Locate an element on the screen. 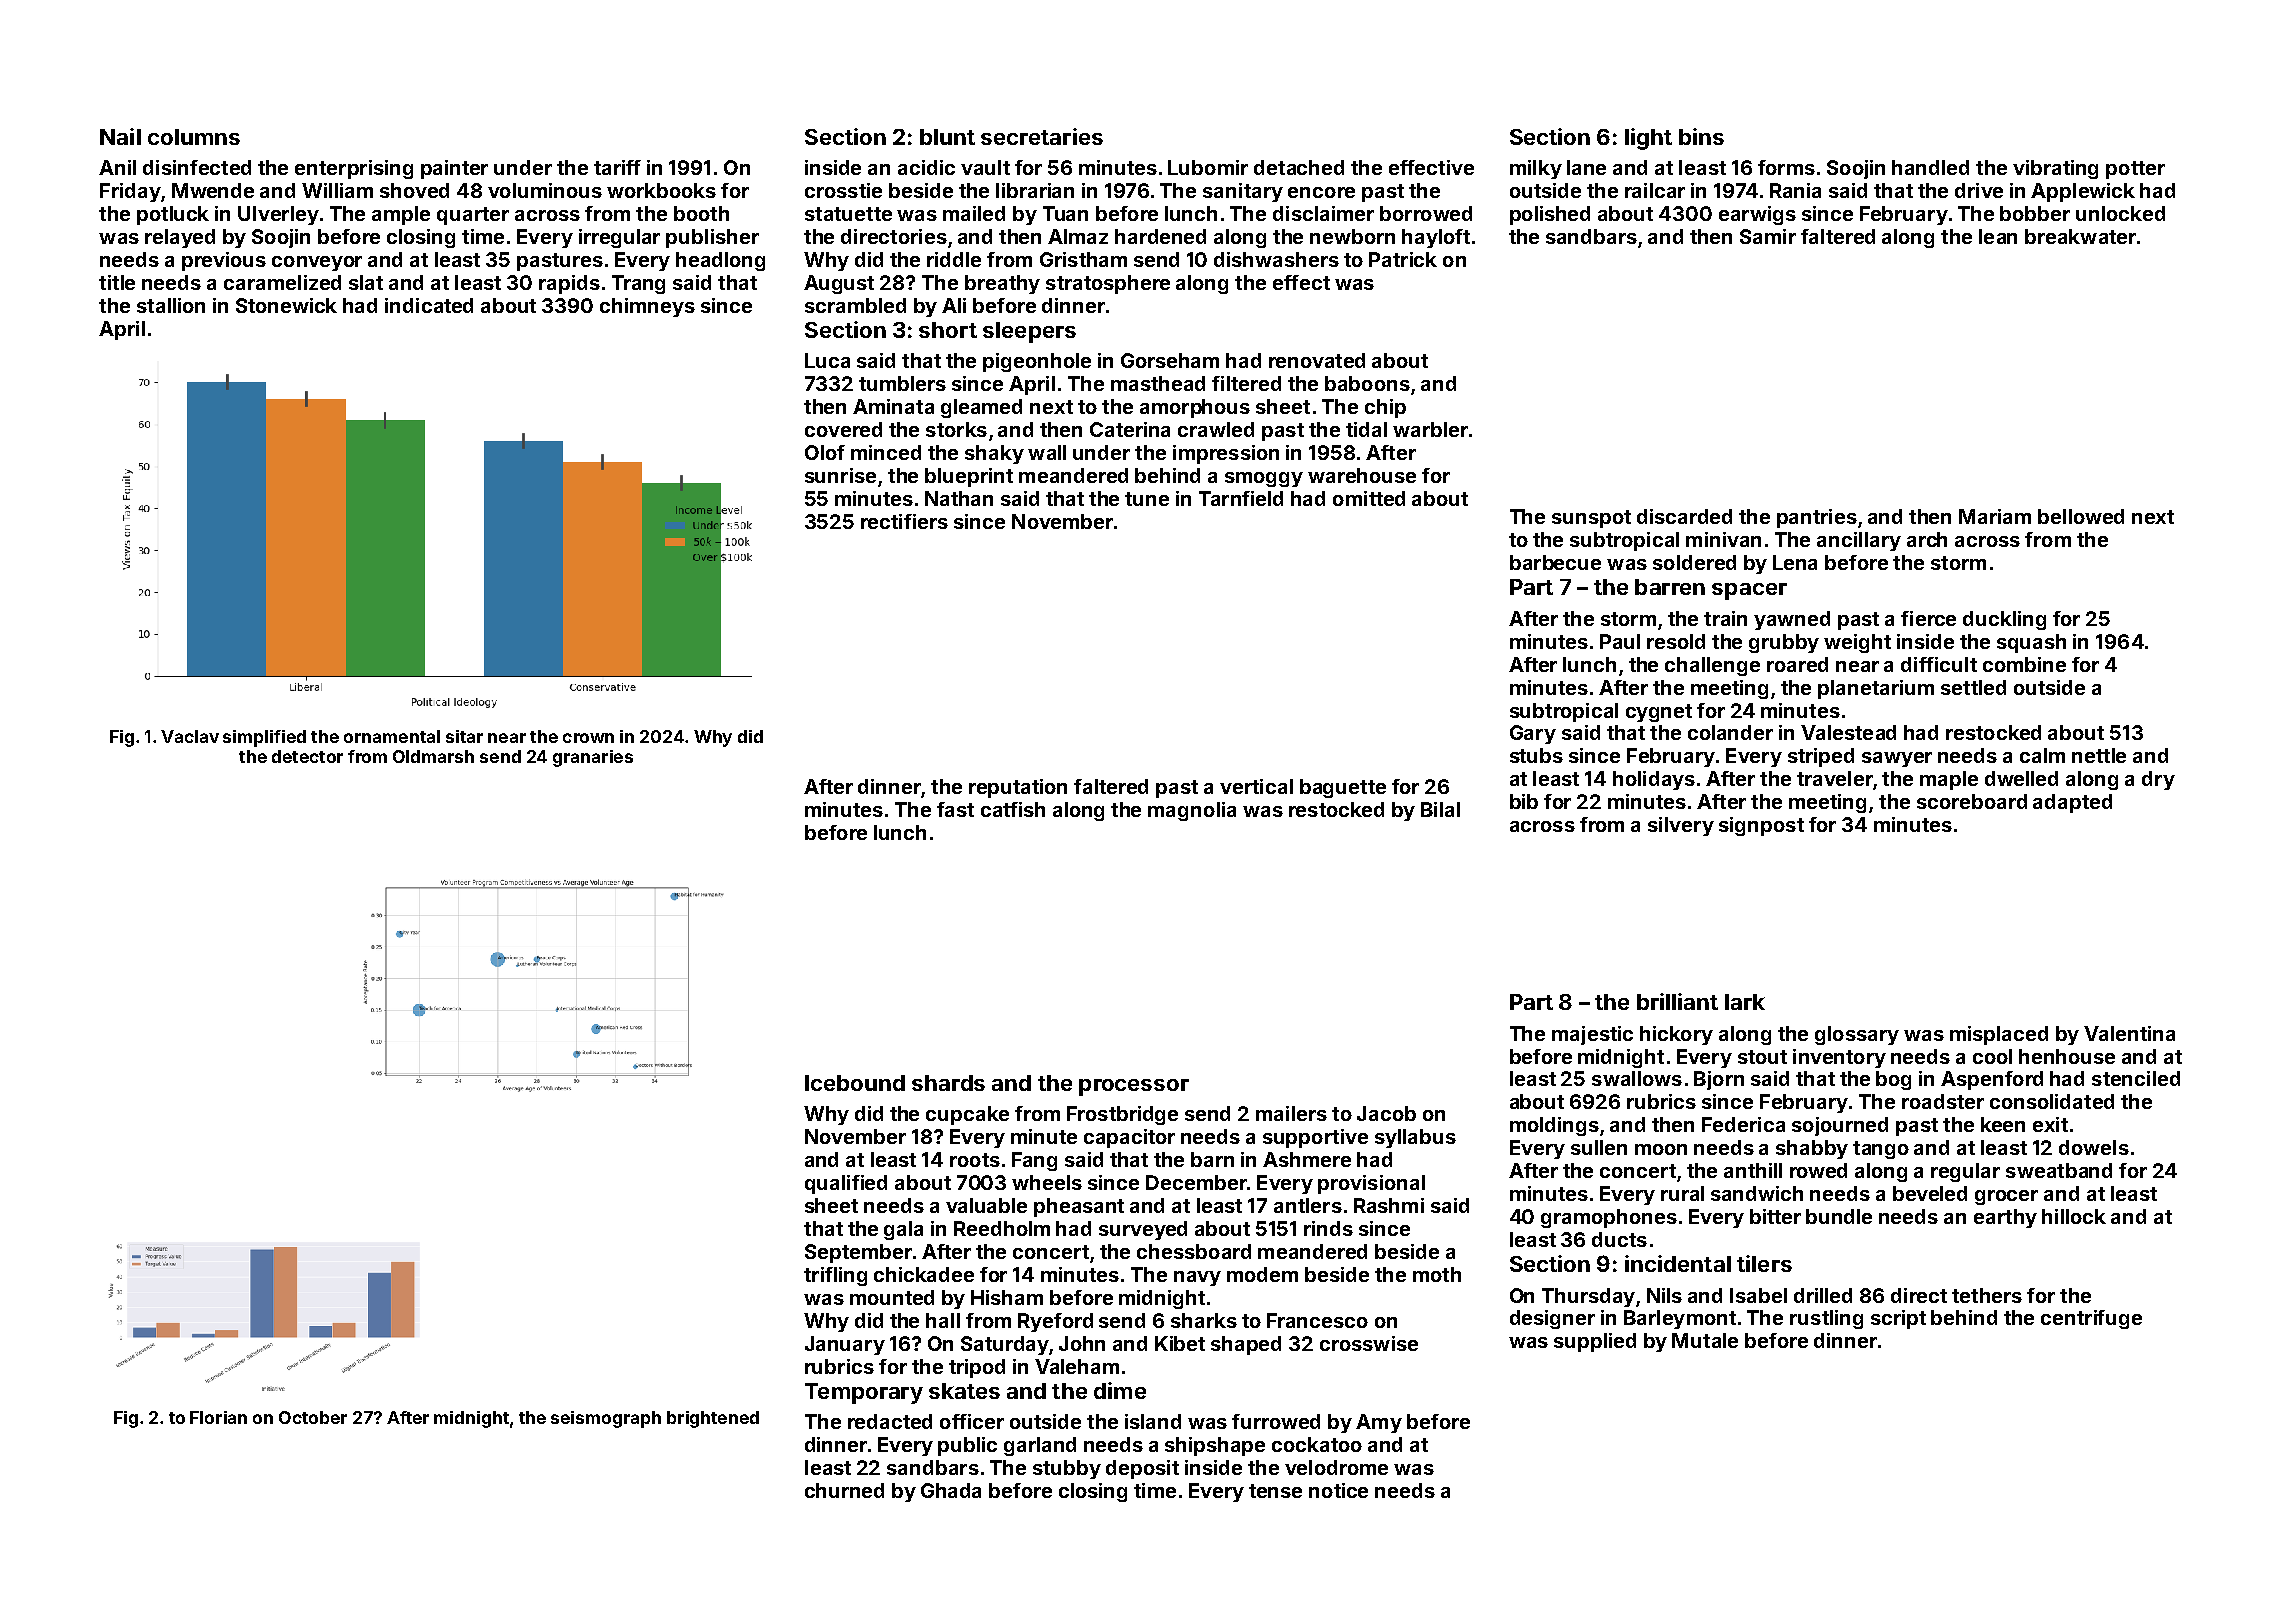 Image resolution: width=2282 pixels, height=1614 pixels. Florian is located at coordinates (218, 1417).
